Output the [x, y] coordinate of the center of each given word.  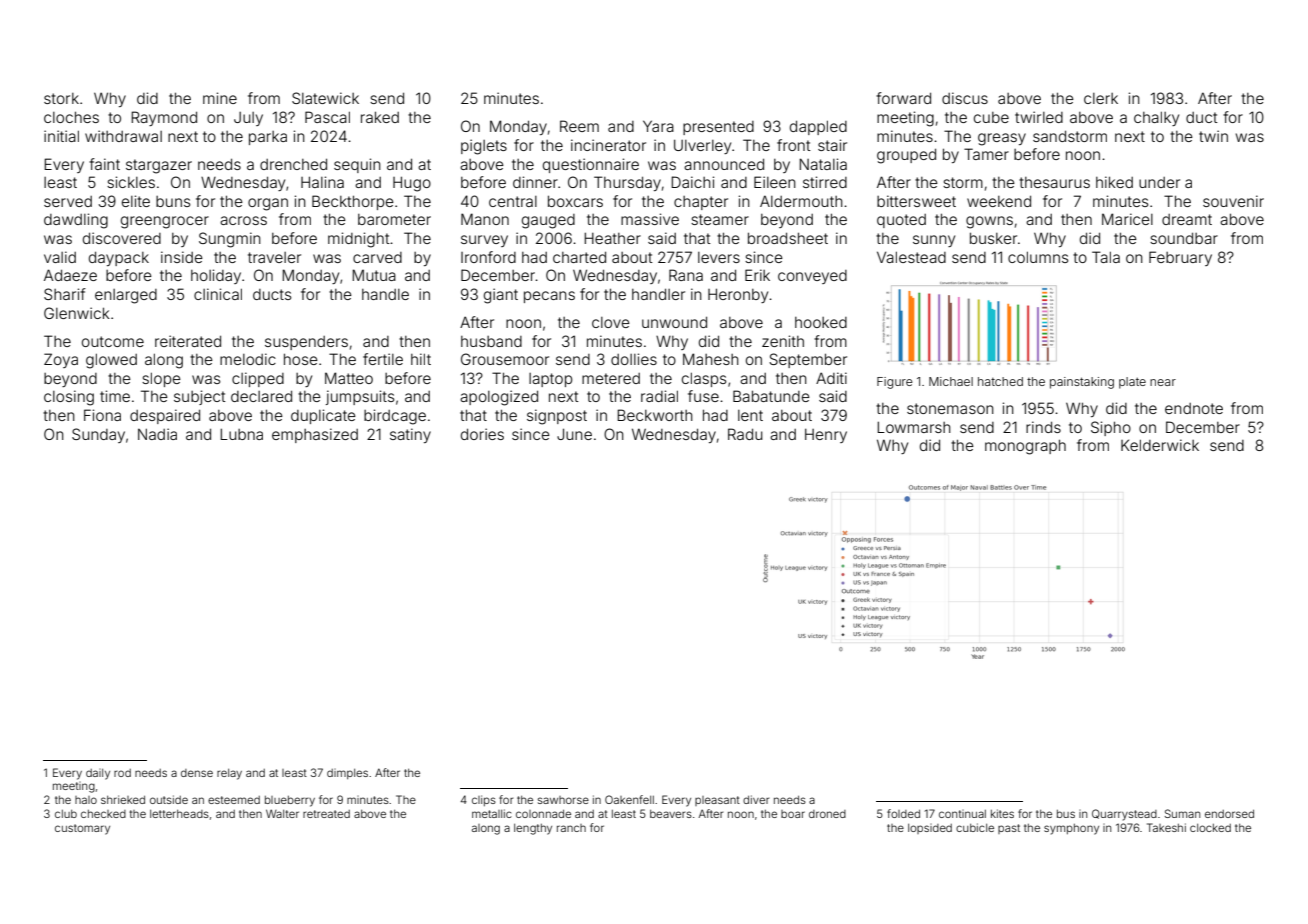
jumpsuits [360, 397]
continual [962, 814]
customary [82, 829]
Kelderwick [1160, 445]
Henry [826, 436]
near [1163, 382]
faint [104, 164]
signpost [557, 417]
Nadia [157, 434]
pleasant [717, 801]
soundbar [1184, 238]
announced [724, 164]
